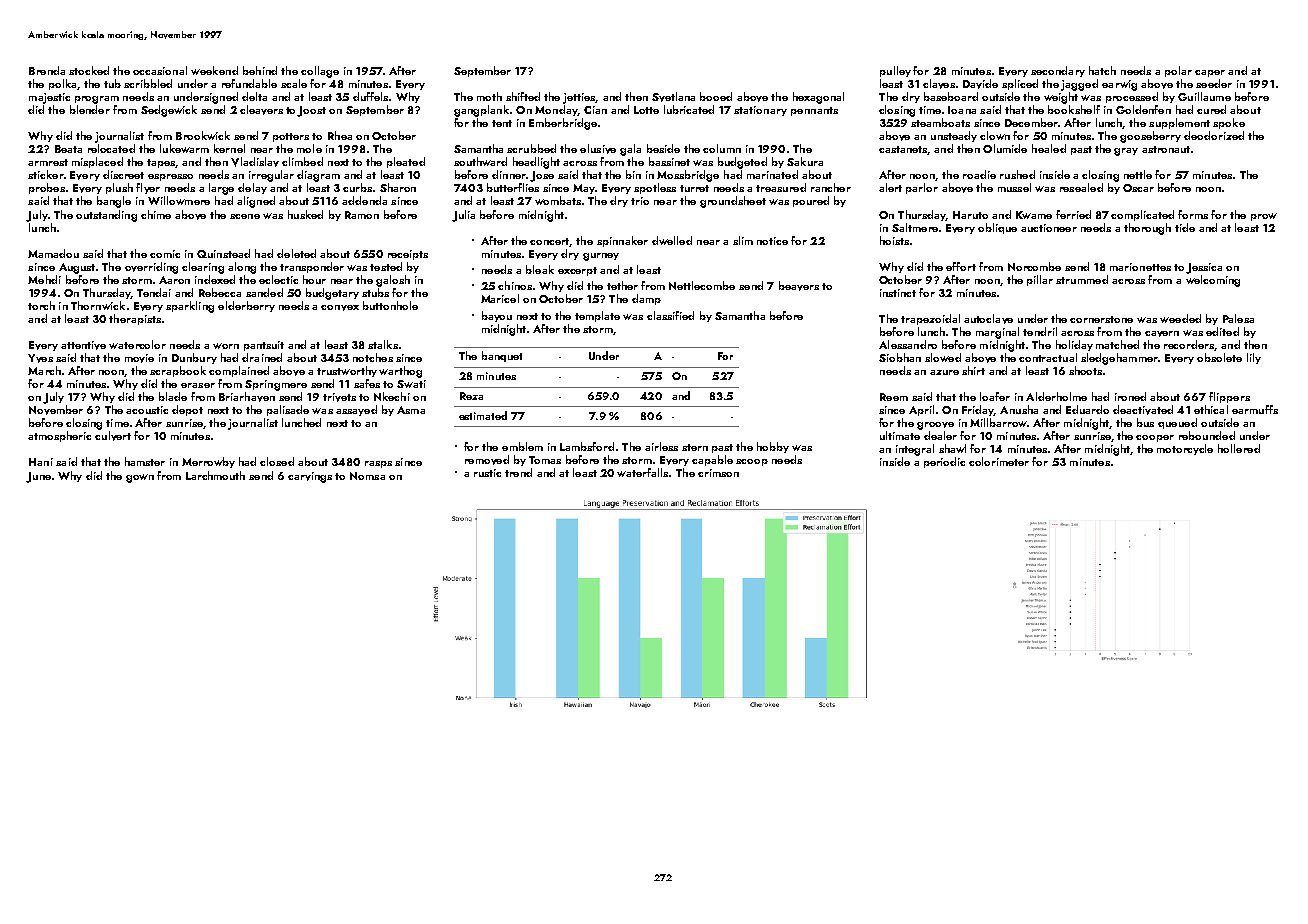  What do you see at coordinates (1155, 438) in the page?
I see `cooper` at bounding box center [1155, 438].
